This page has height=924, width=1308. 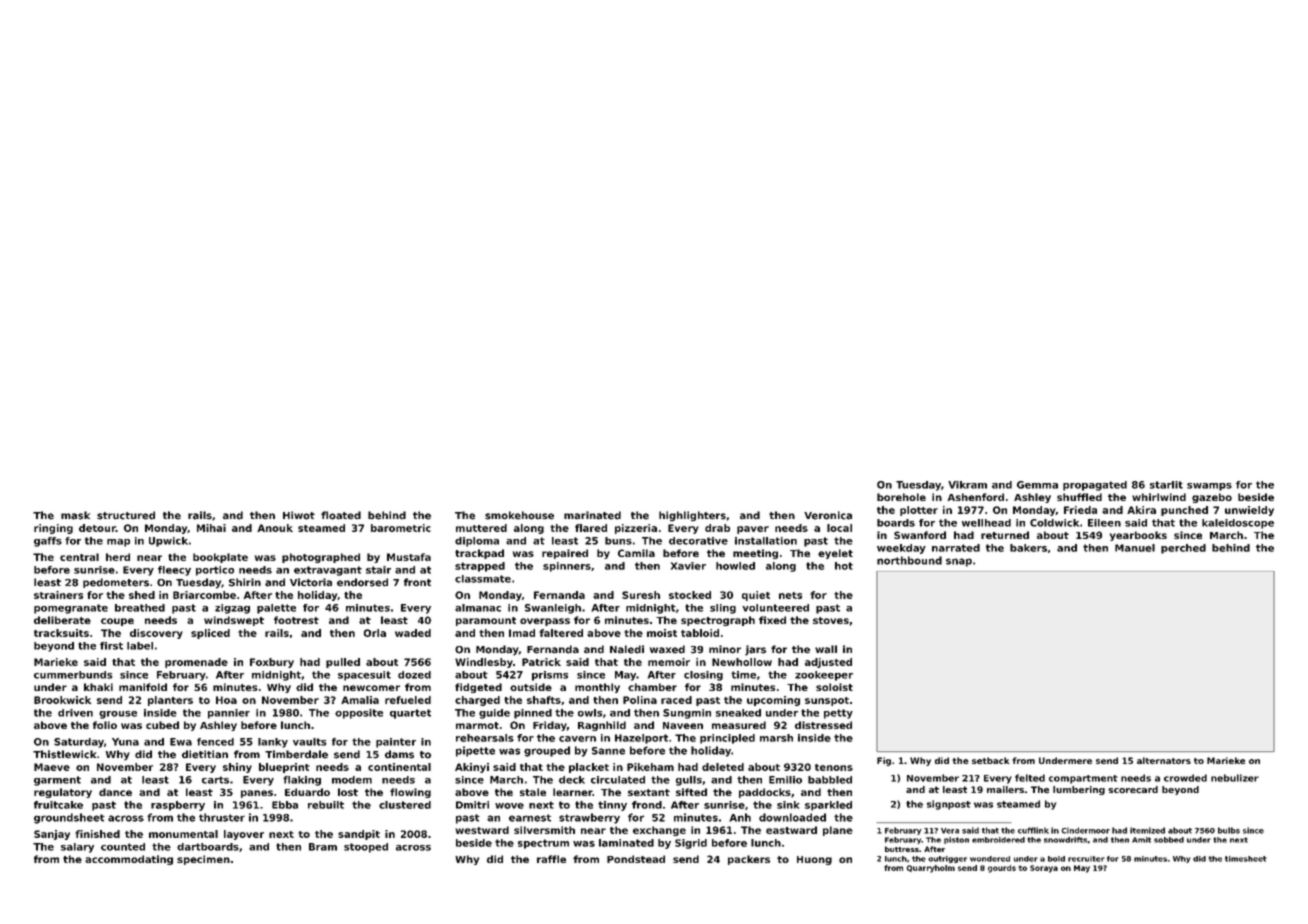 What do you see at coordinates (341, 515) in the page?
I see `floated` at bounding box center [341, 515].
